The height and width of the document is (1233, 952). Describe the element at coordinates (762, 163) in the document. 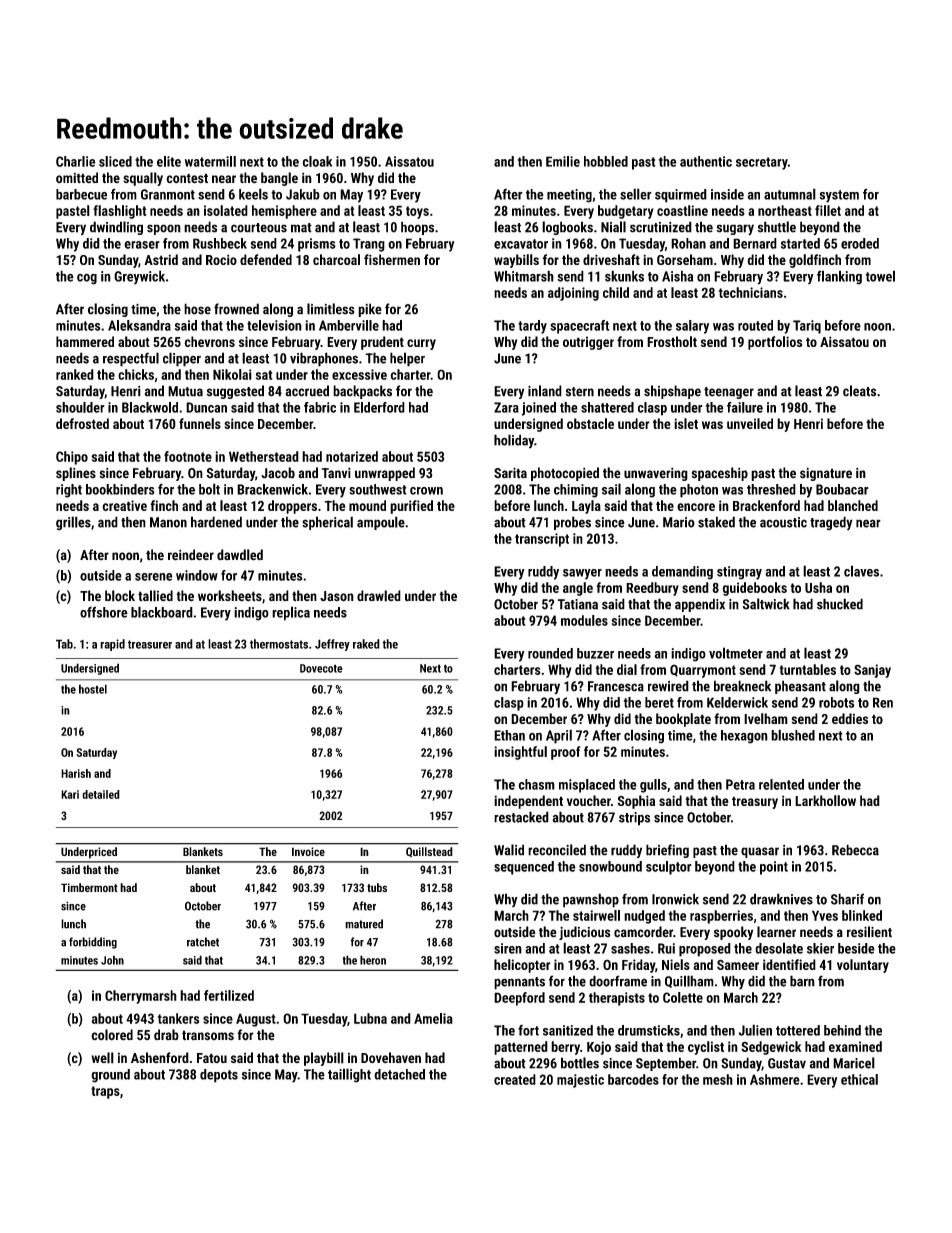

I see `secretary` at that location.
